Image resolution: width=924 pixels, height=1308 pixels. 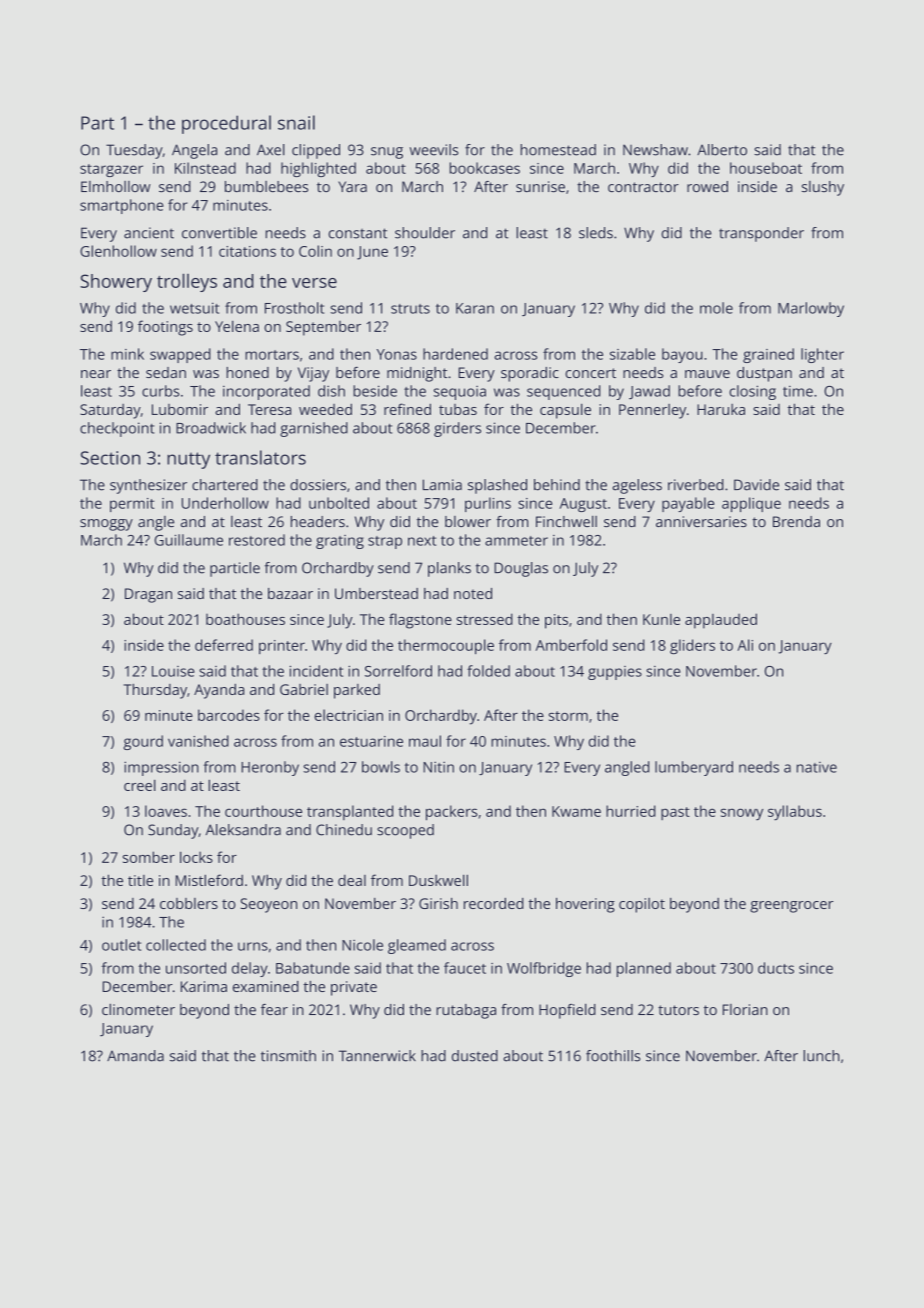 I want to click on smoggy, so click(x=106, y=525).
